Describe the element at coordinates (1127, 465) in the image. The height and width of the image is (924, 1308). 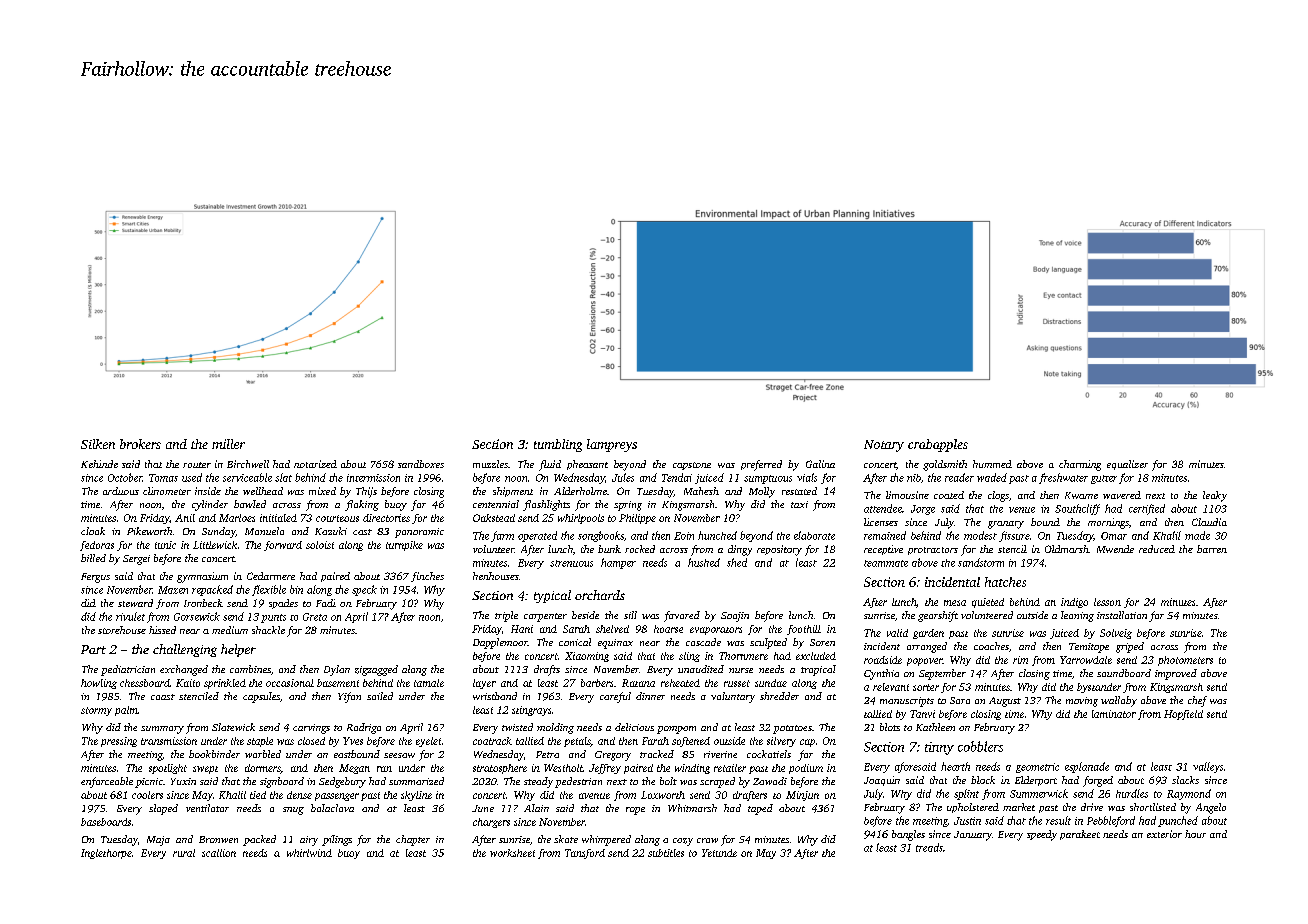
I see `equalizer` at that location.
